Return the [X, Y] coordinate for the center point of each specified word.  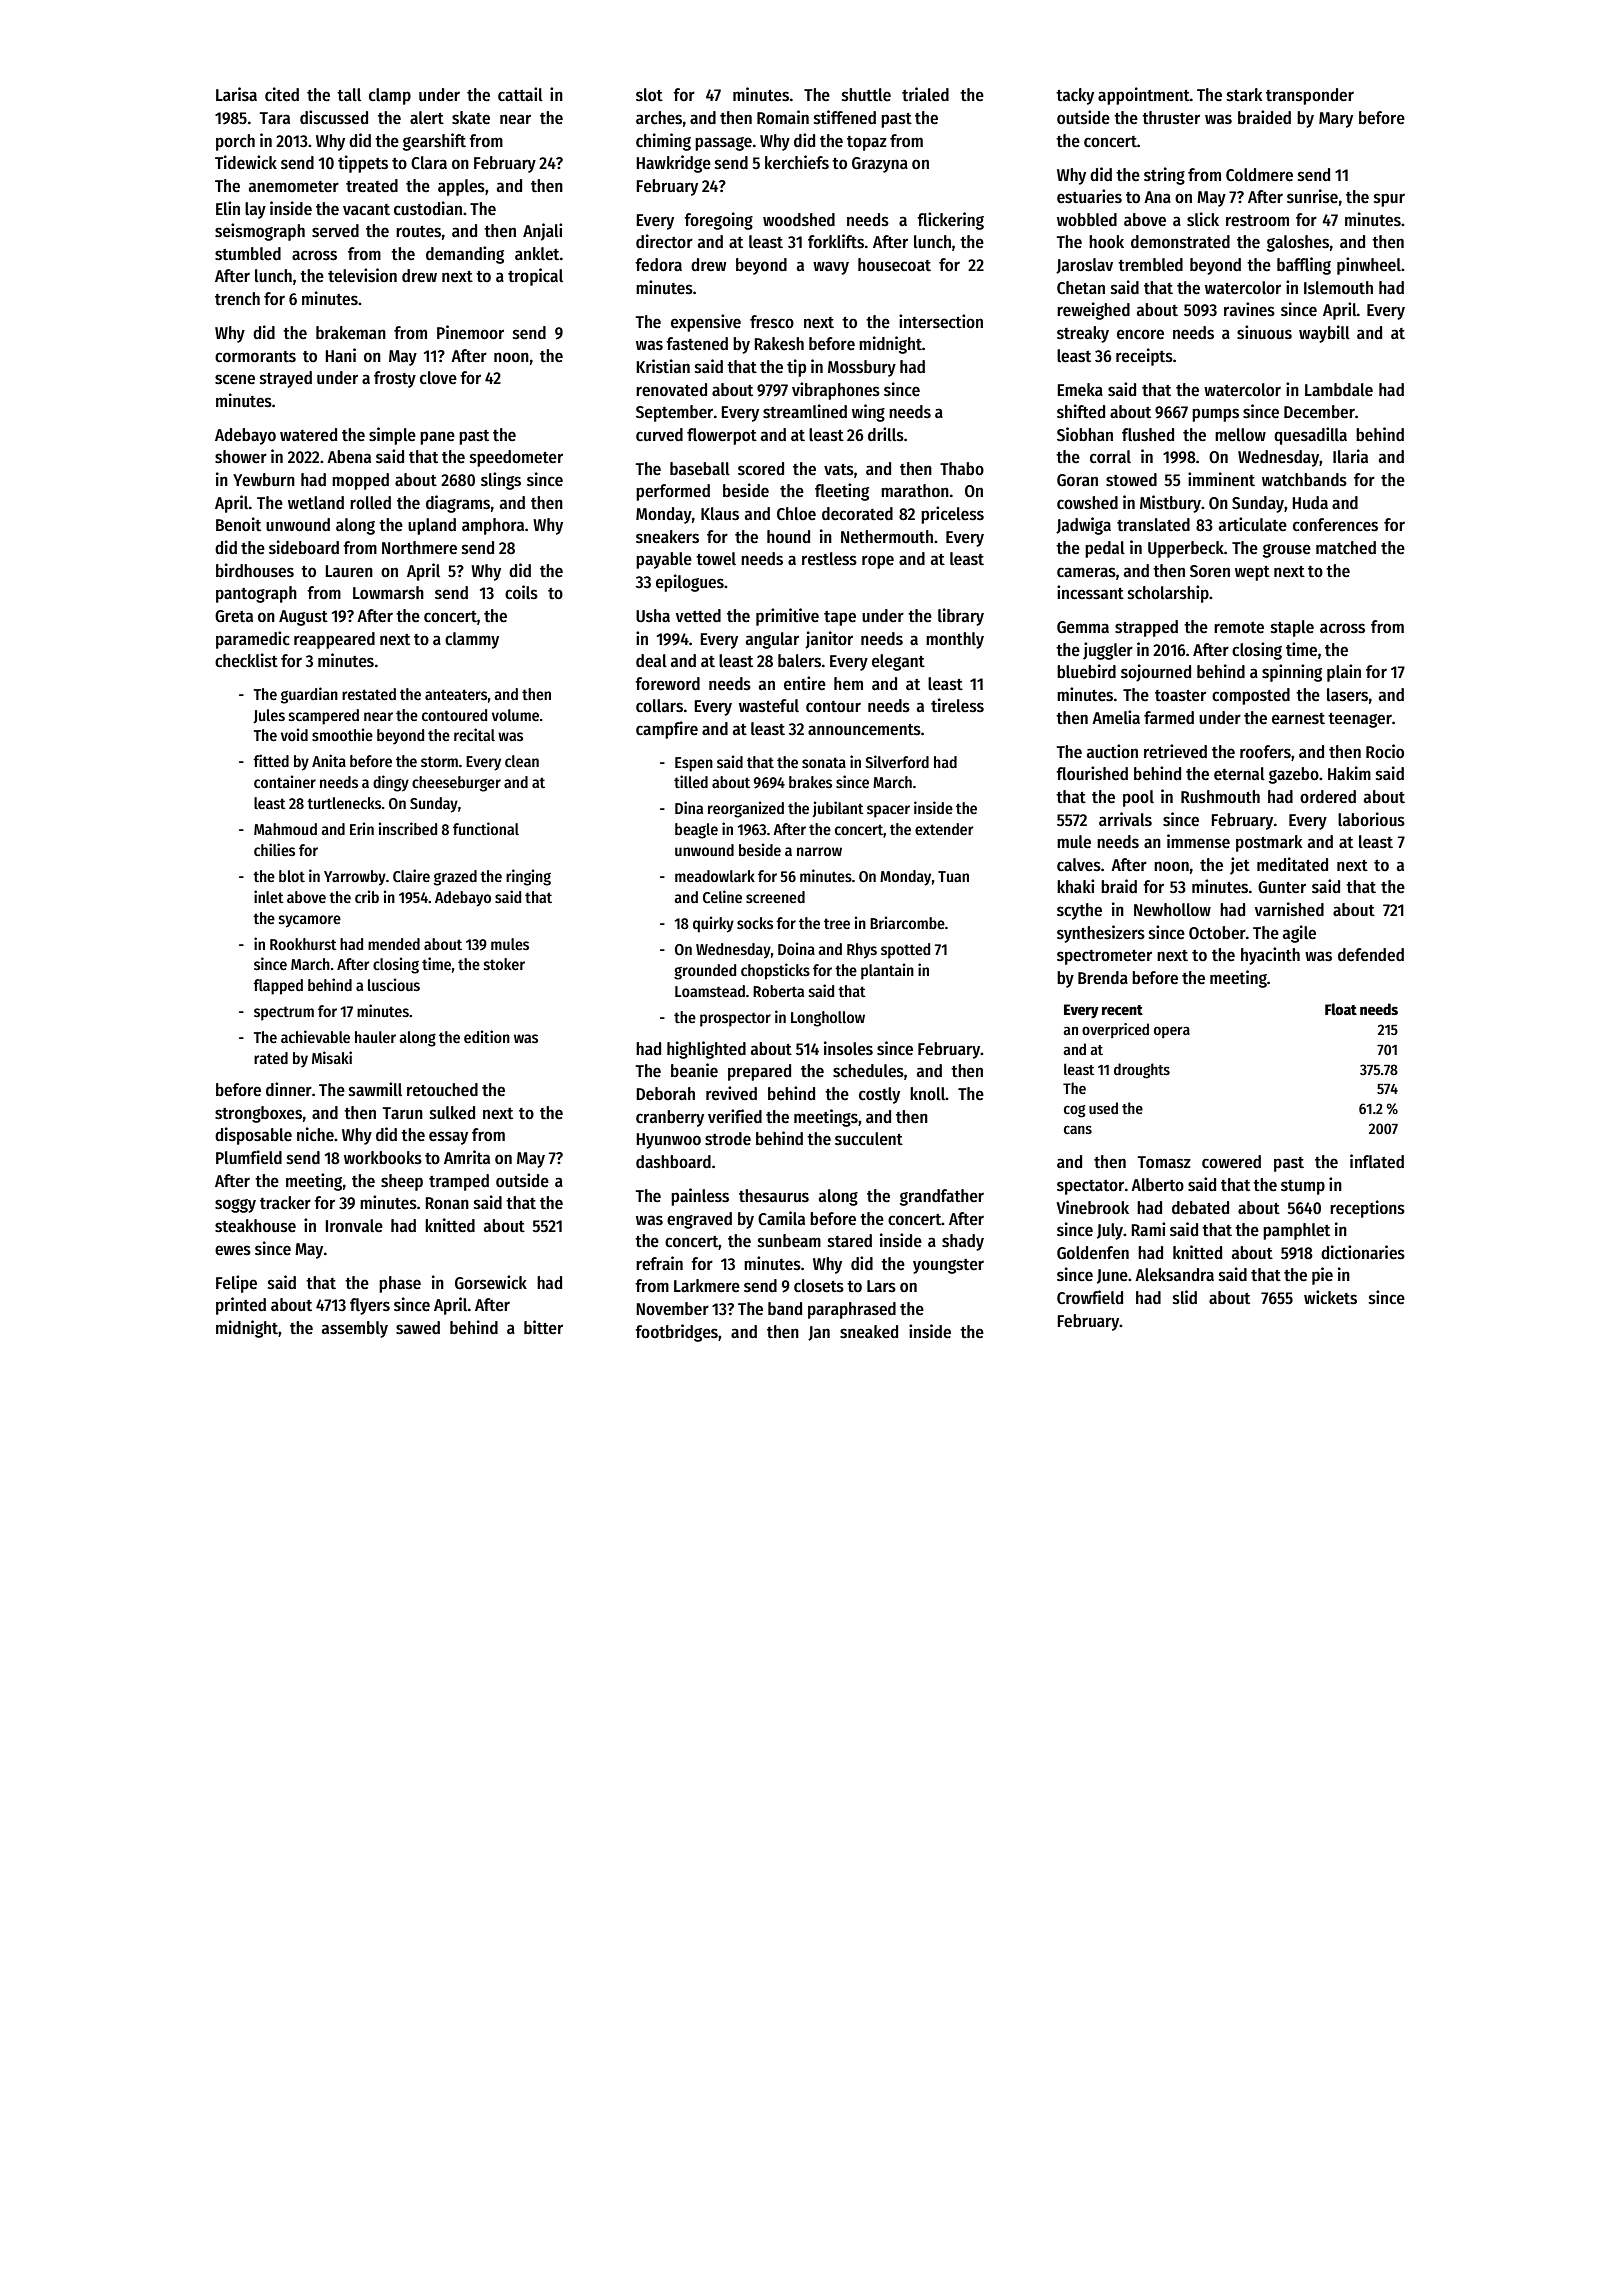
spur [1389, 200]
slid [1185, 1297]
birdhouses [255, 570]
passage [723, 144]
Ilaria [1350, 456]
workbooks [383, 1158]
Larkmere [707, 1286]
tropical [535, 277]
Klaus [720, 514]
